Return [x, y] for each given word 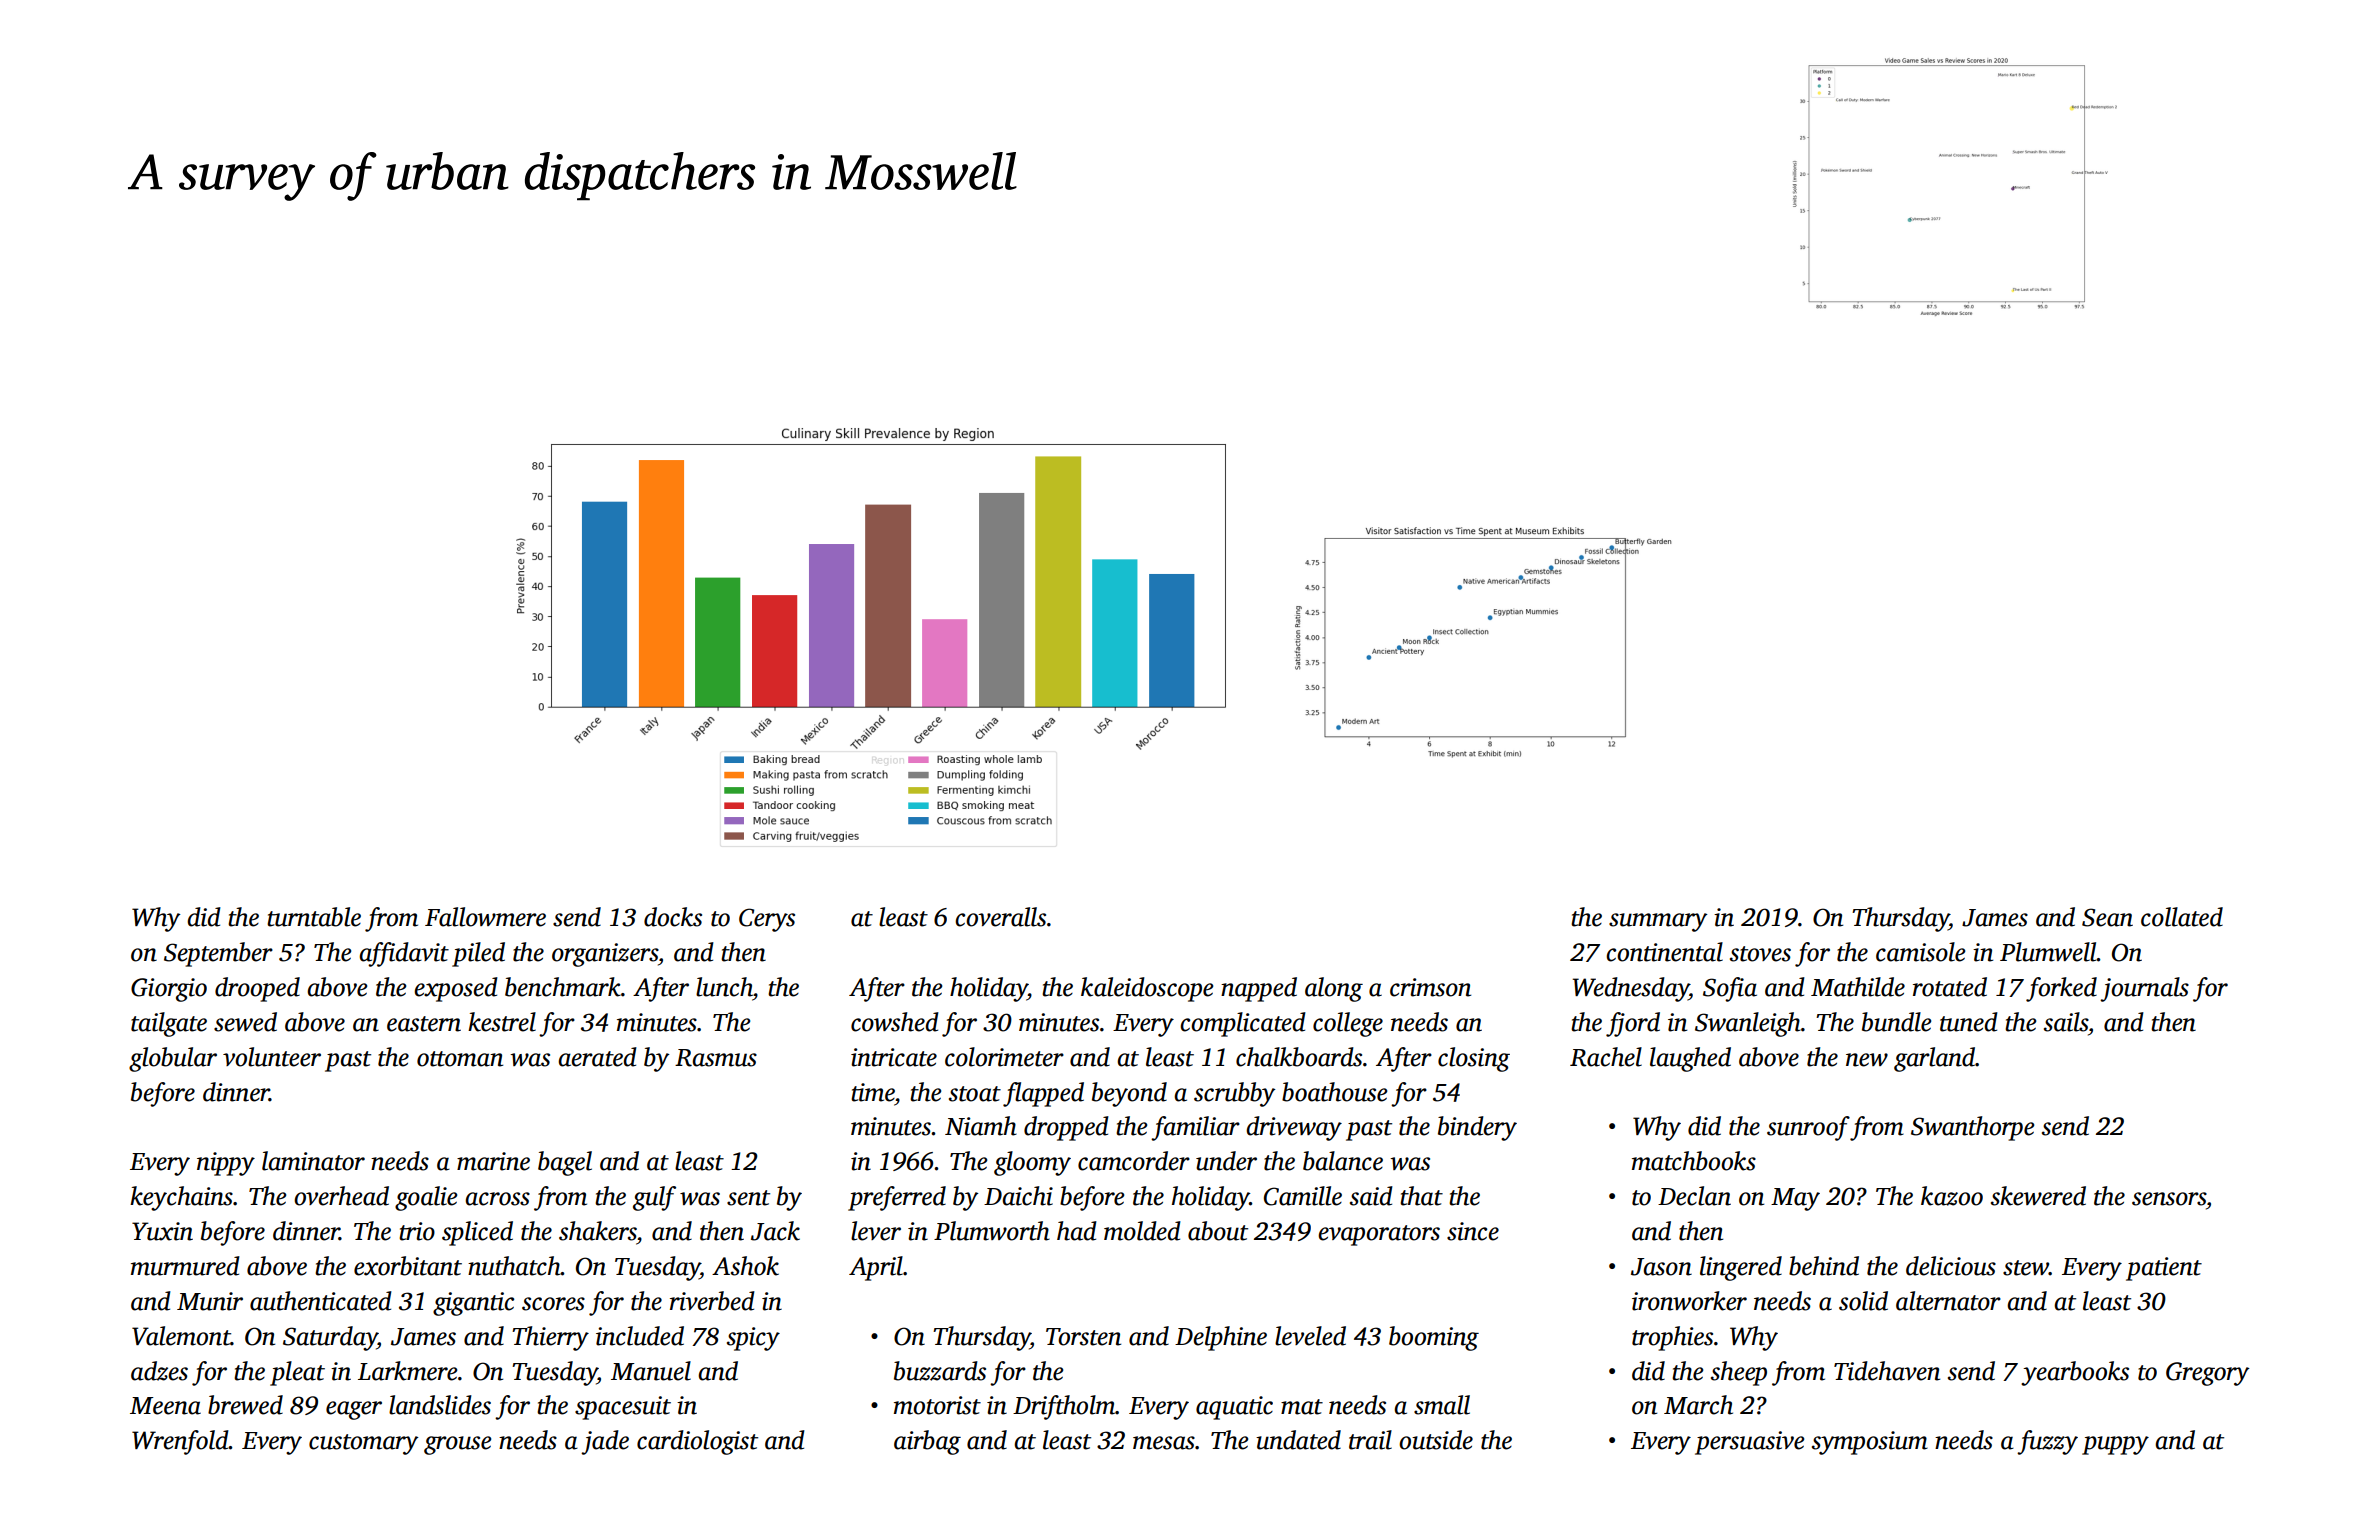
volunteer [272, 1057]
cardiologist [697, 1442]
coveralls [1000, 917]
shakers [598, 1231]
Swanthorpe [1972, 1128]
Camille [1303, 1196]
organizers [605, 955]
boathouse [1334, 1092]
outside [1436, 1440]
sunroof [1808, 1128]
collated [2182, 917]
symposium [1870, 1443]
